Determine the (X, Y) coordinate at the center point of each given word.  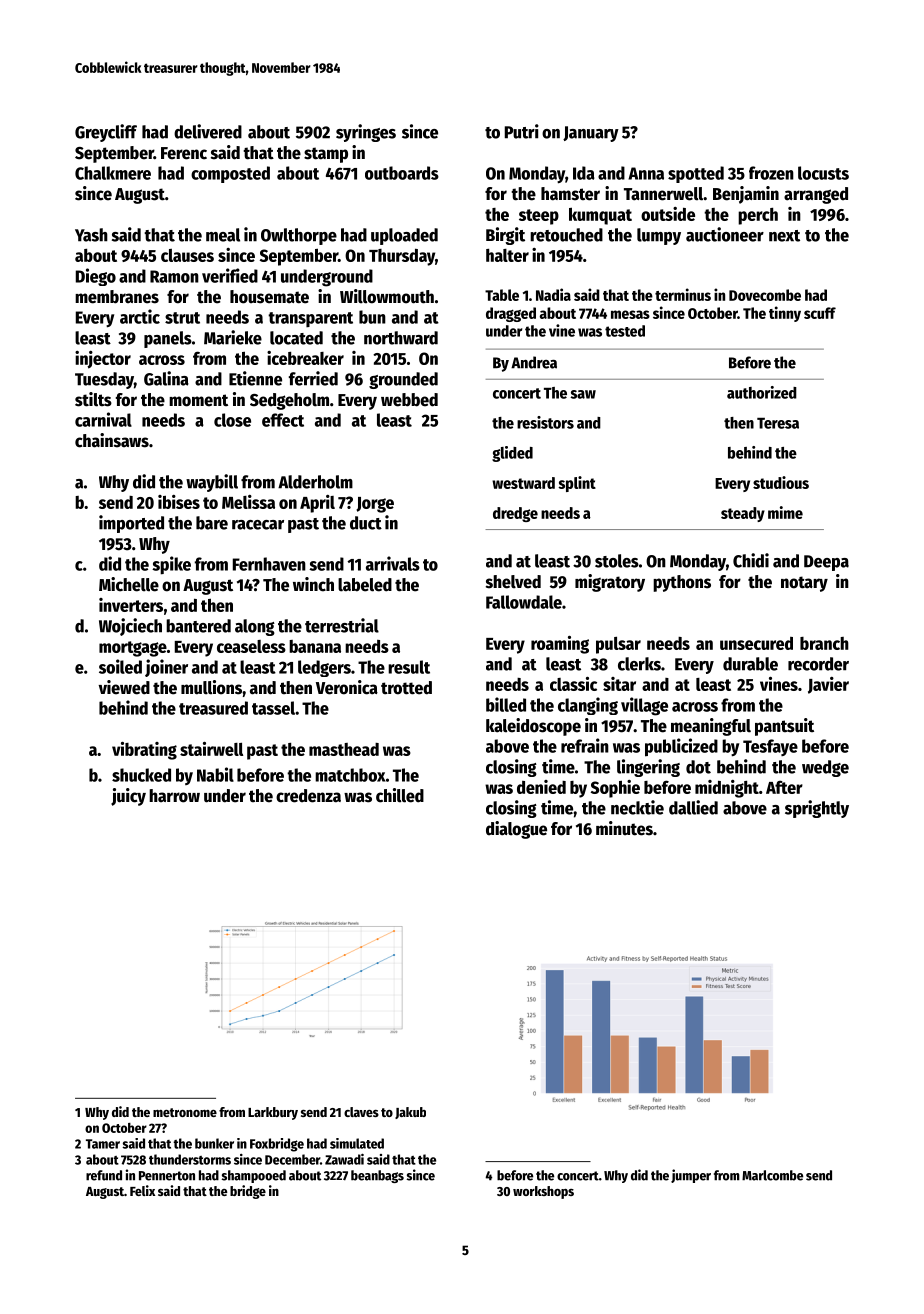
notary (804, 584)
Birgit (505, 236)
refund (104, 1175)
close (232, 420)
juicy (128, 797)
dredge (515, 514)
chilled (400, 795)
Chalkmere (113, 173)
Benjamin (746, 195)
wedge (825, 768)
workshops (543, 1192)
